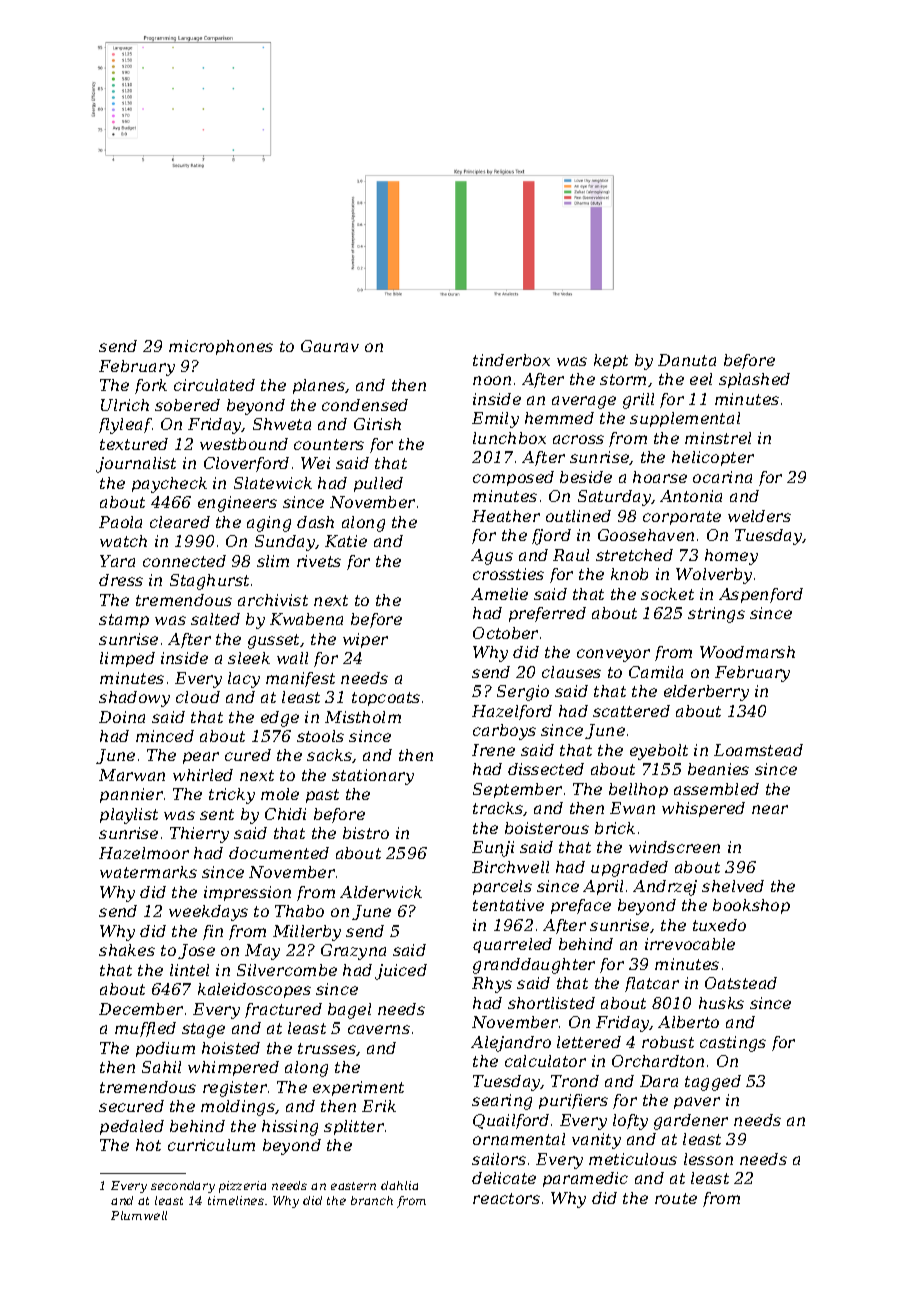 Image resolution: width=908 pixels, height=1316 pixels. I want to click on timelines, so click(236, 1200).
